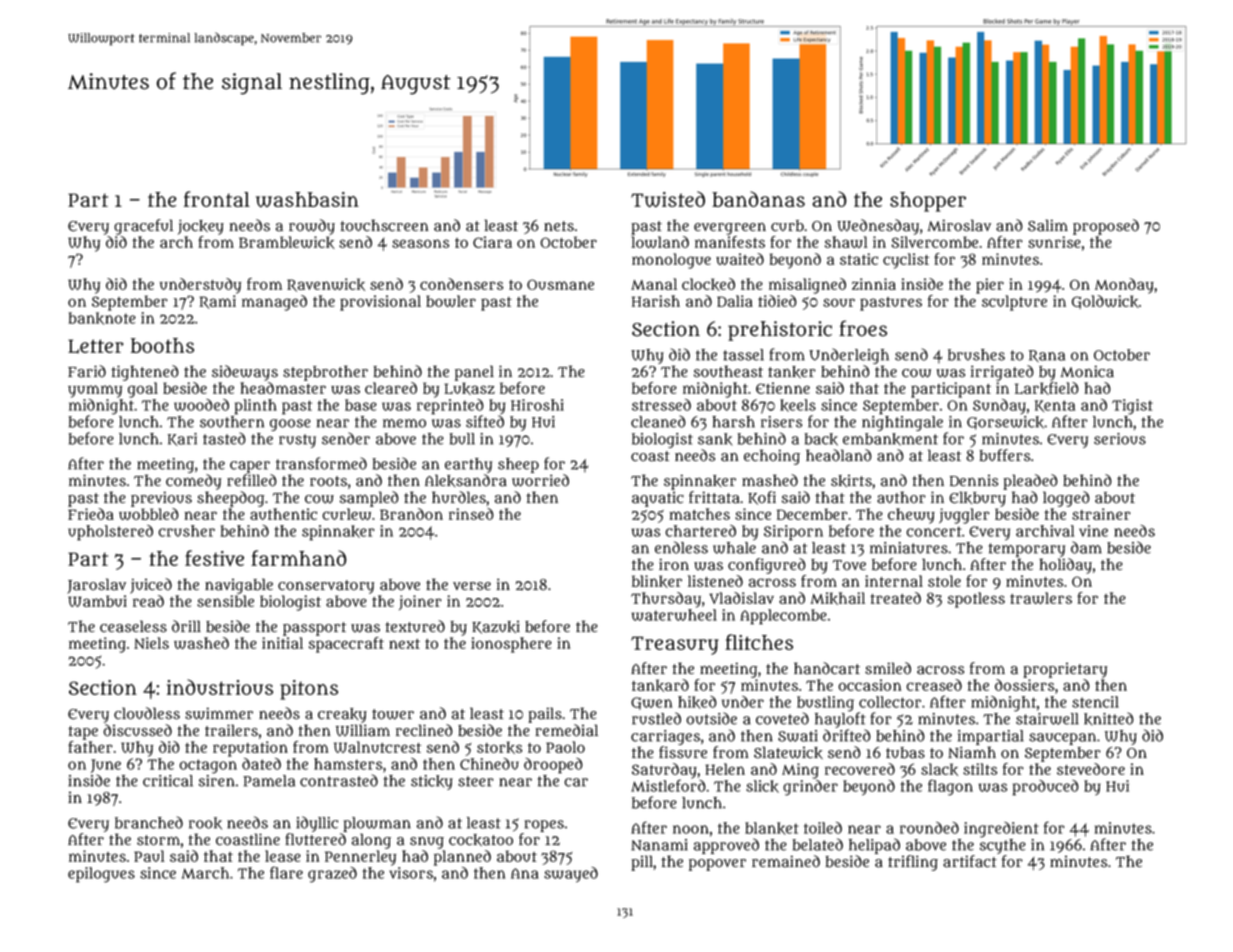  Describe the element at coordinates (733, 422) in the image. I see `harsh` at that location.
